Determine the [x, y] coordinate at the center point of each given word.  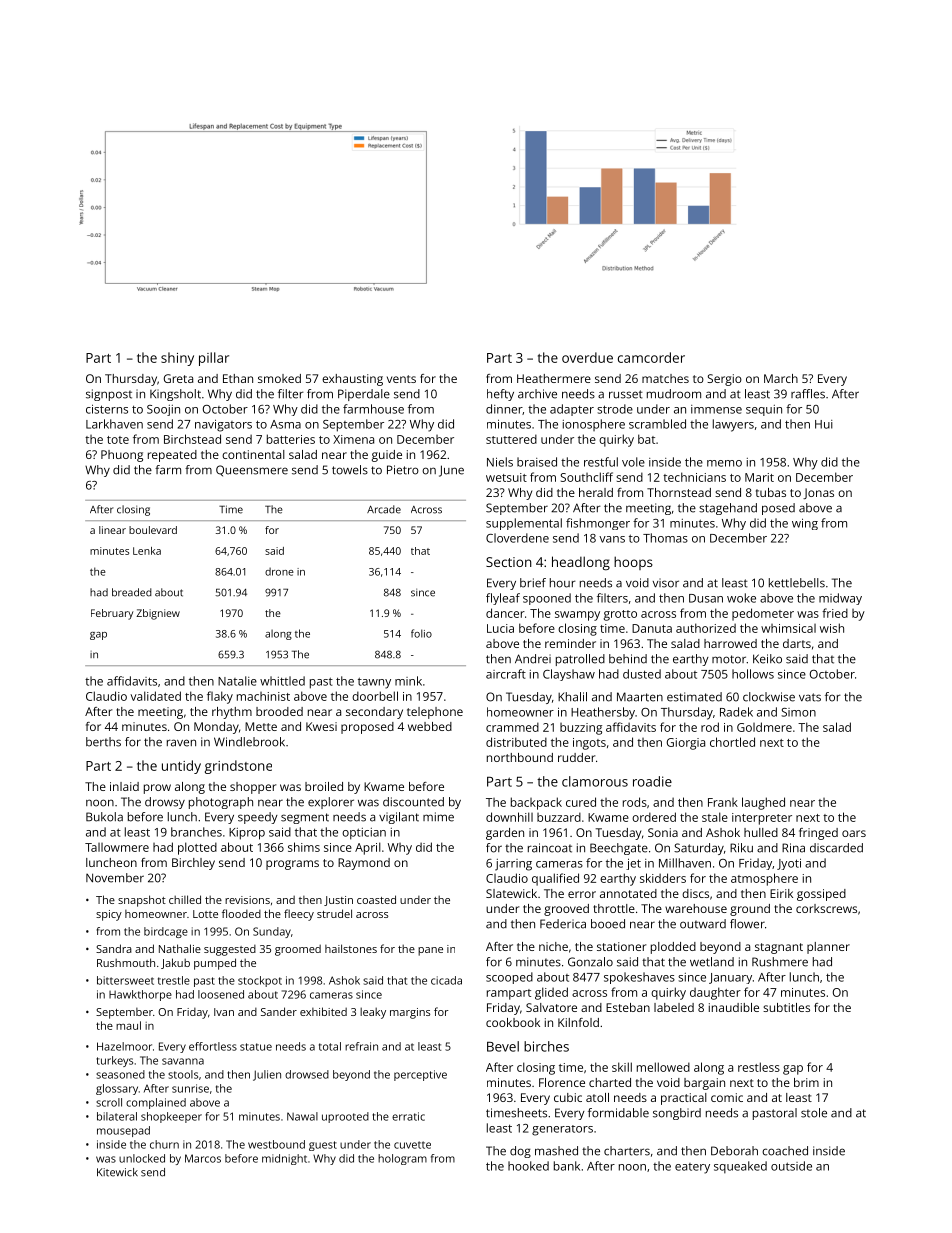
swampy [577, 616]
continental [253, 454]
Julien [267, 1075]
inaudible [734, 1007]
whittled [282, 681]
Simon [798, 712]
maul [128, 1025]
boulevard [153, 530]
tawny [374, 683]
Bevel [503, 1046]
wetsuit [506, 477]
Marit [759, 477]
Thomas [665, 538]
